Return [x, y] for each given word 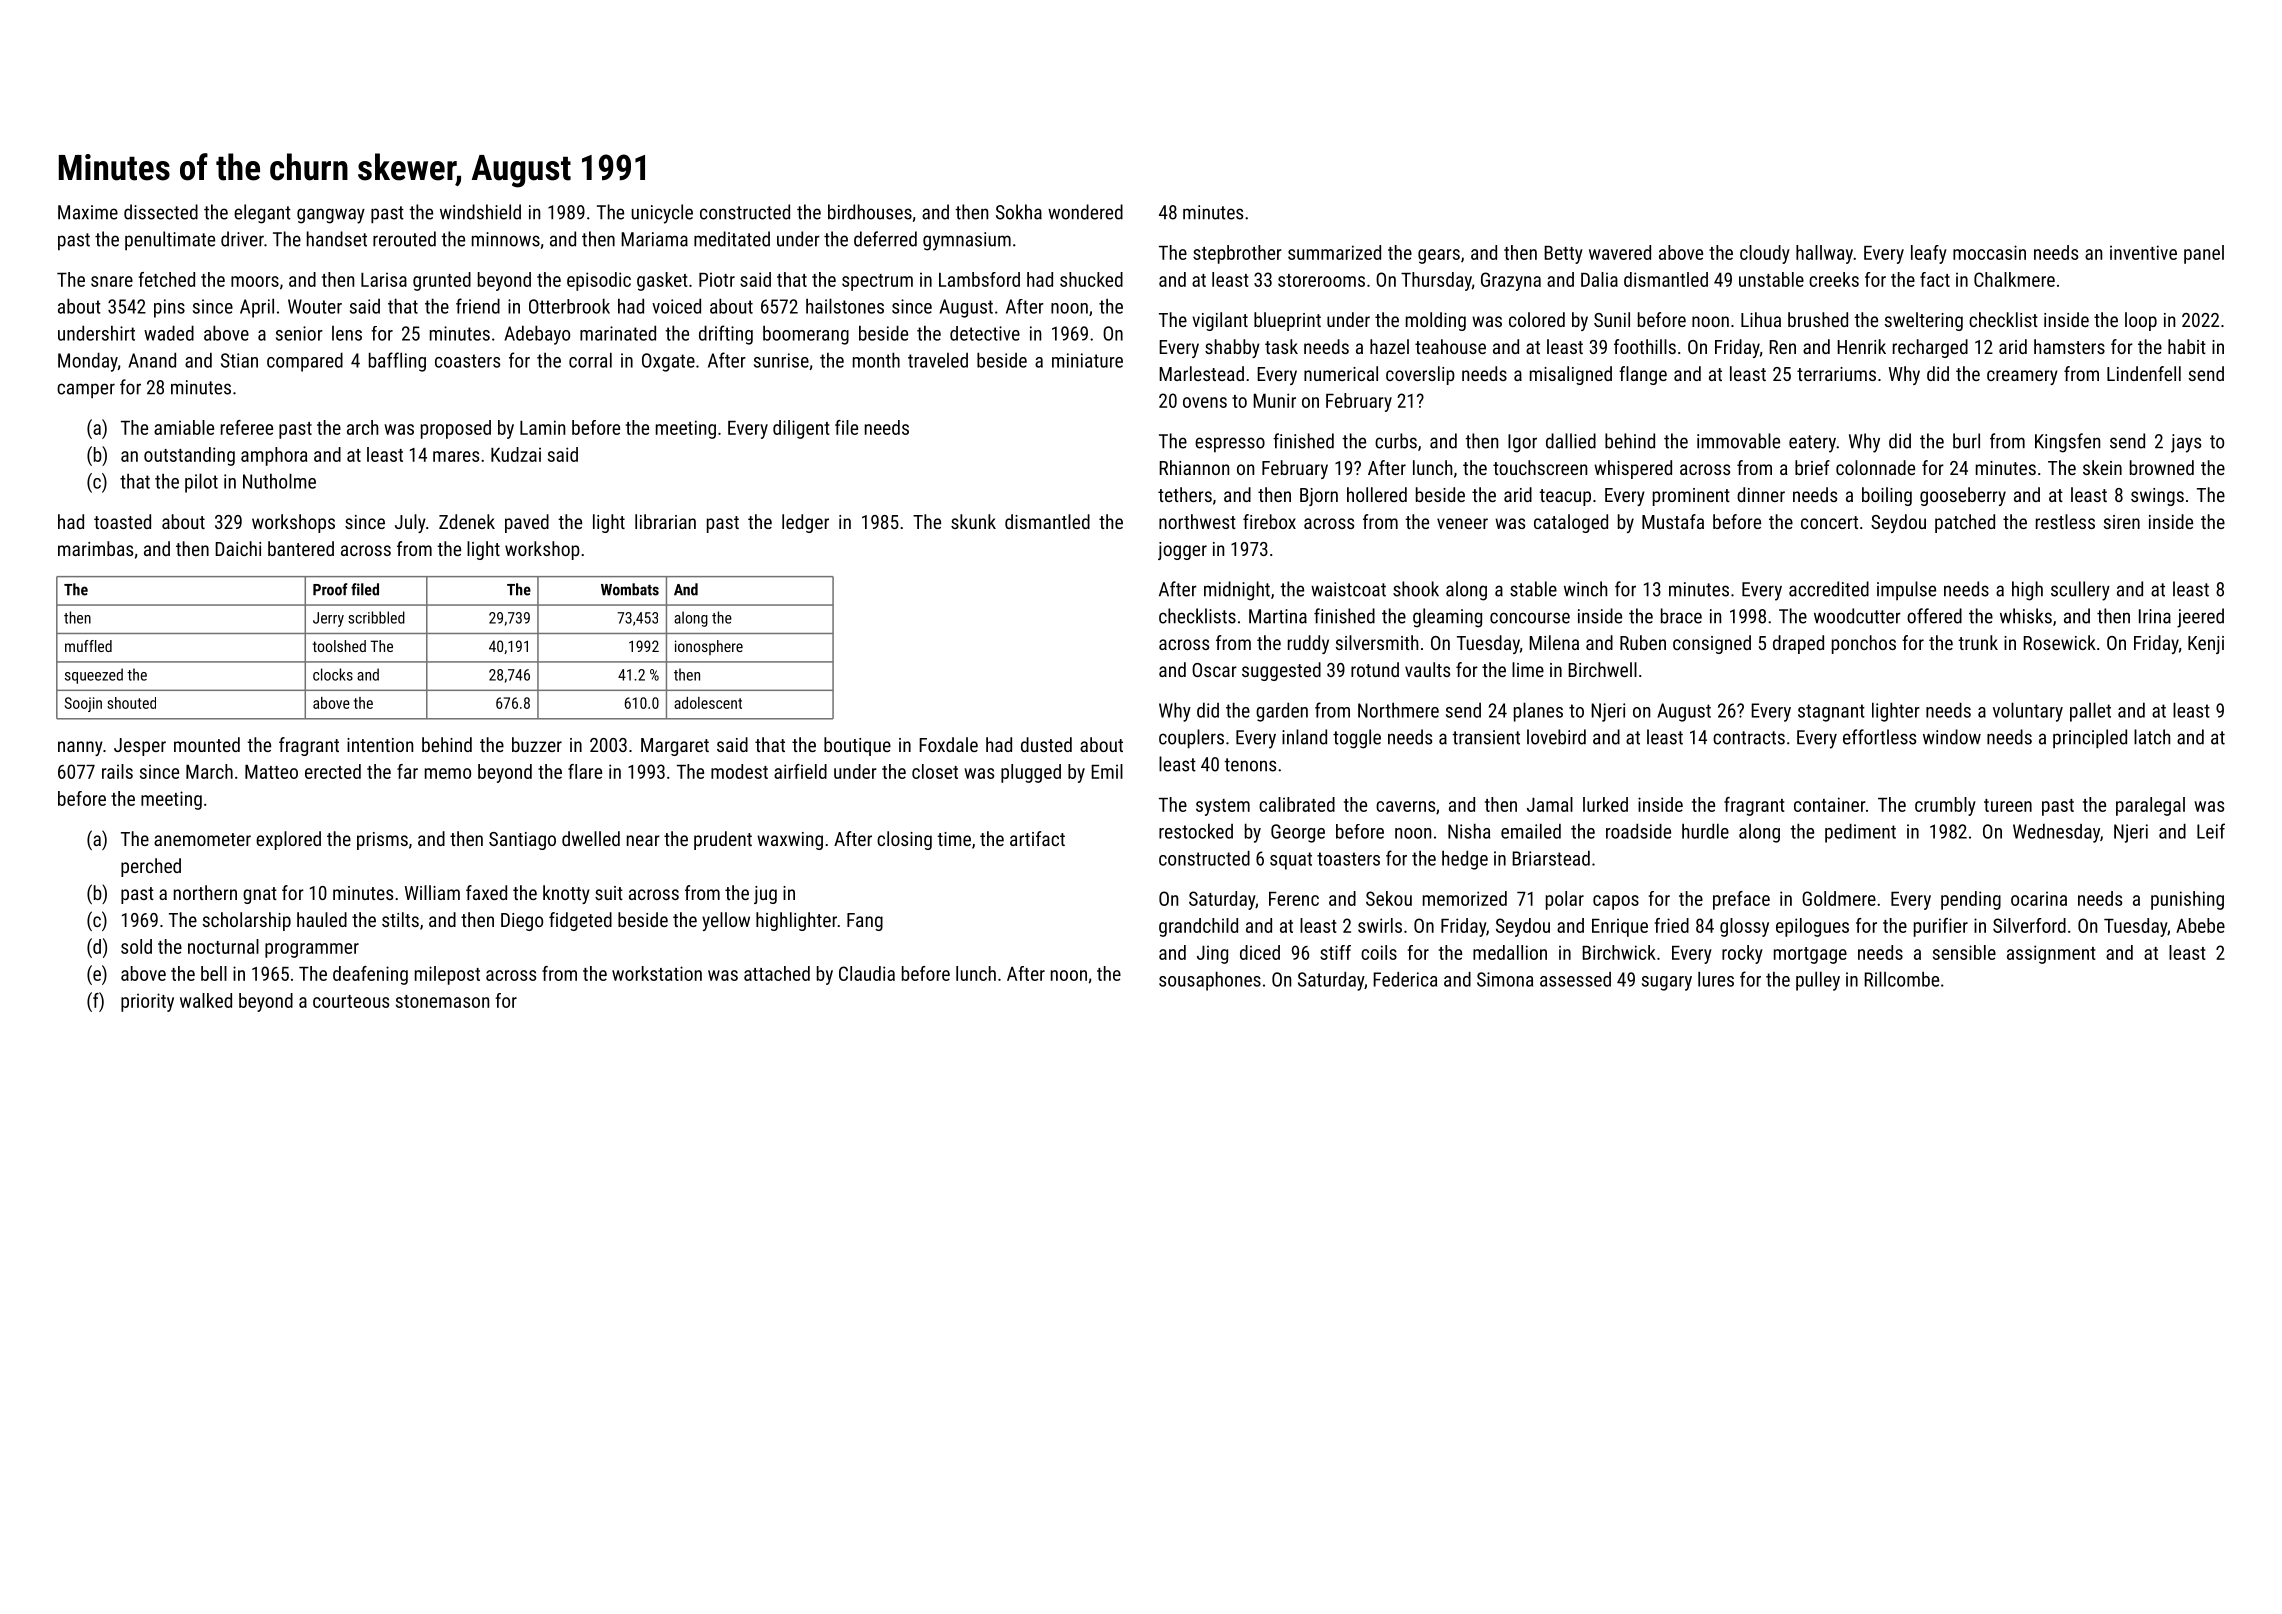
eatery [1812, 444]
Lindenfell [2144, 373]
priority [147, 1002]
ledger [805, 523]
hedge [1465, 860]
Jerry [328, 619]
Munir [1274, 400]
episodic [599, 281]
